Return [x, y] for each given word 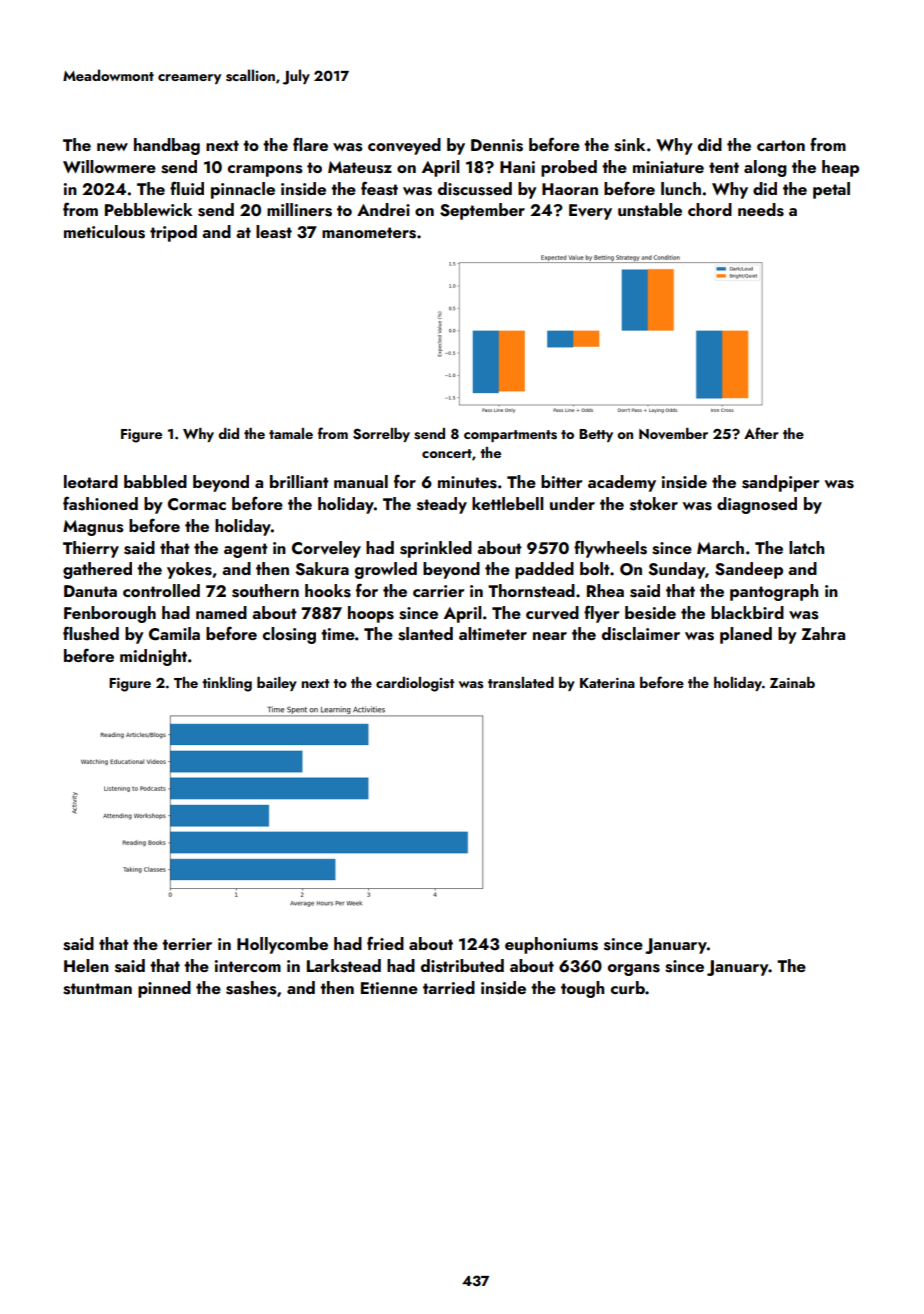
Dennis [497, 145]
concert [447, 453]
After [761, 433]
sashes [251, 988]
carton [781, 145]
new [112, 147]
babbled [155, 481]
